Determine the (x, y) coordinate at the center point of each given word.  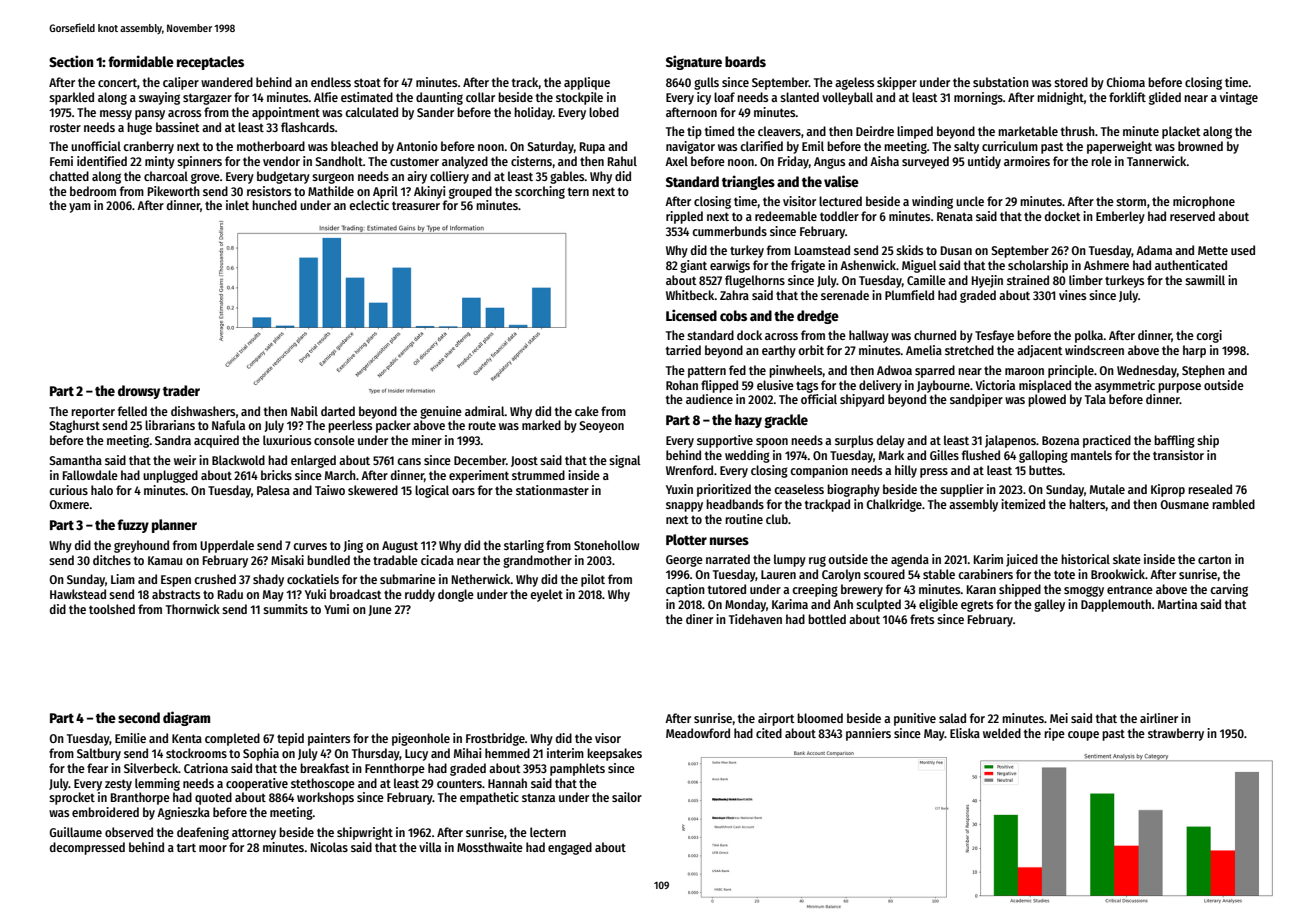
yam (80, 208)
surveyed (925, 162)
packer (393, 426)
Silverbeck (151, 768)
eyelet (546, 595)
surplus (854, 441)
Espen (176, 581)
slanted (799, 97)
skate (1127, 559)
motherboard (271, 146)
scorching (540, 192)
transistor (1178, 455)
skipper (897, 83)
